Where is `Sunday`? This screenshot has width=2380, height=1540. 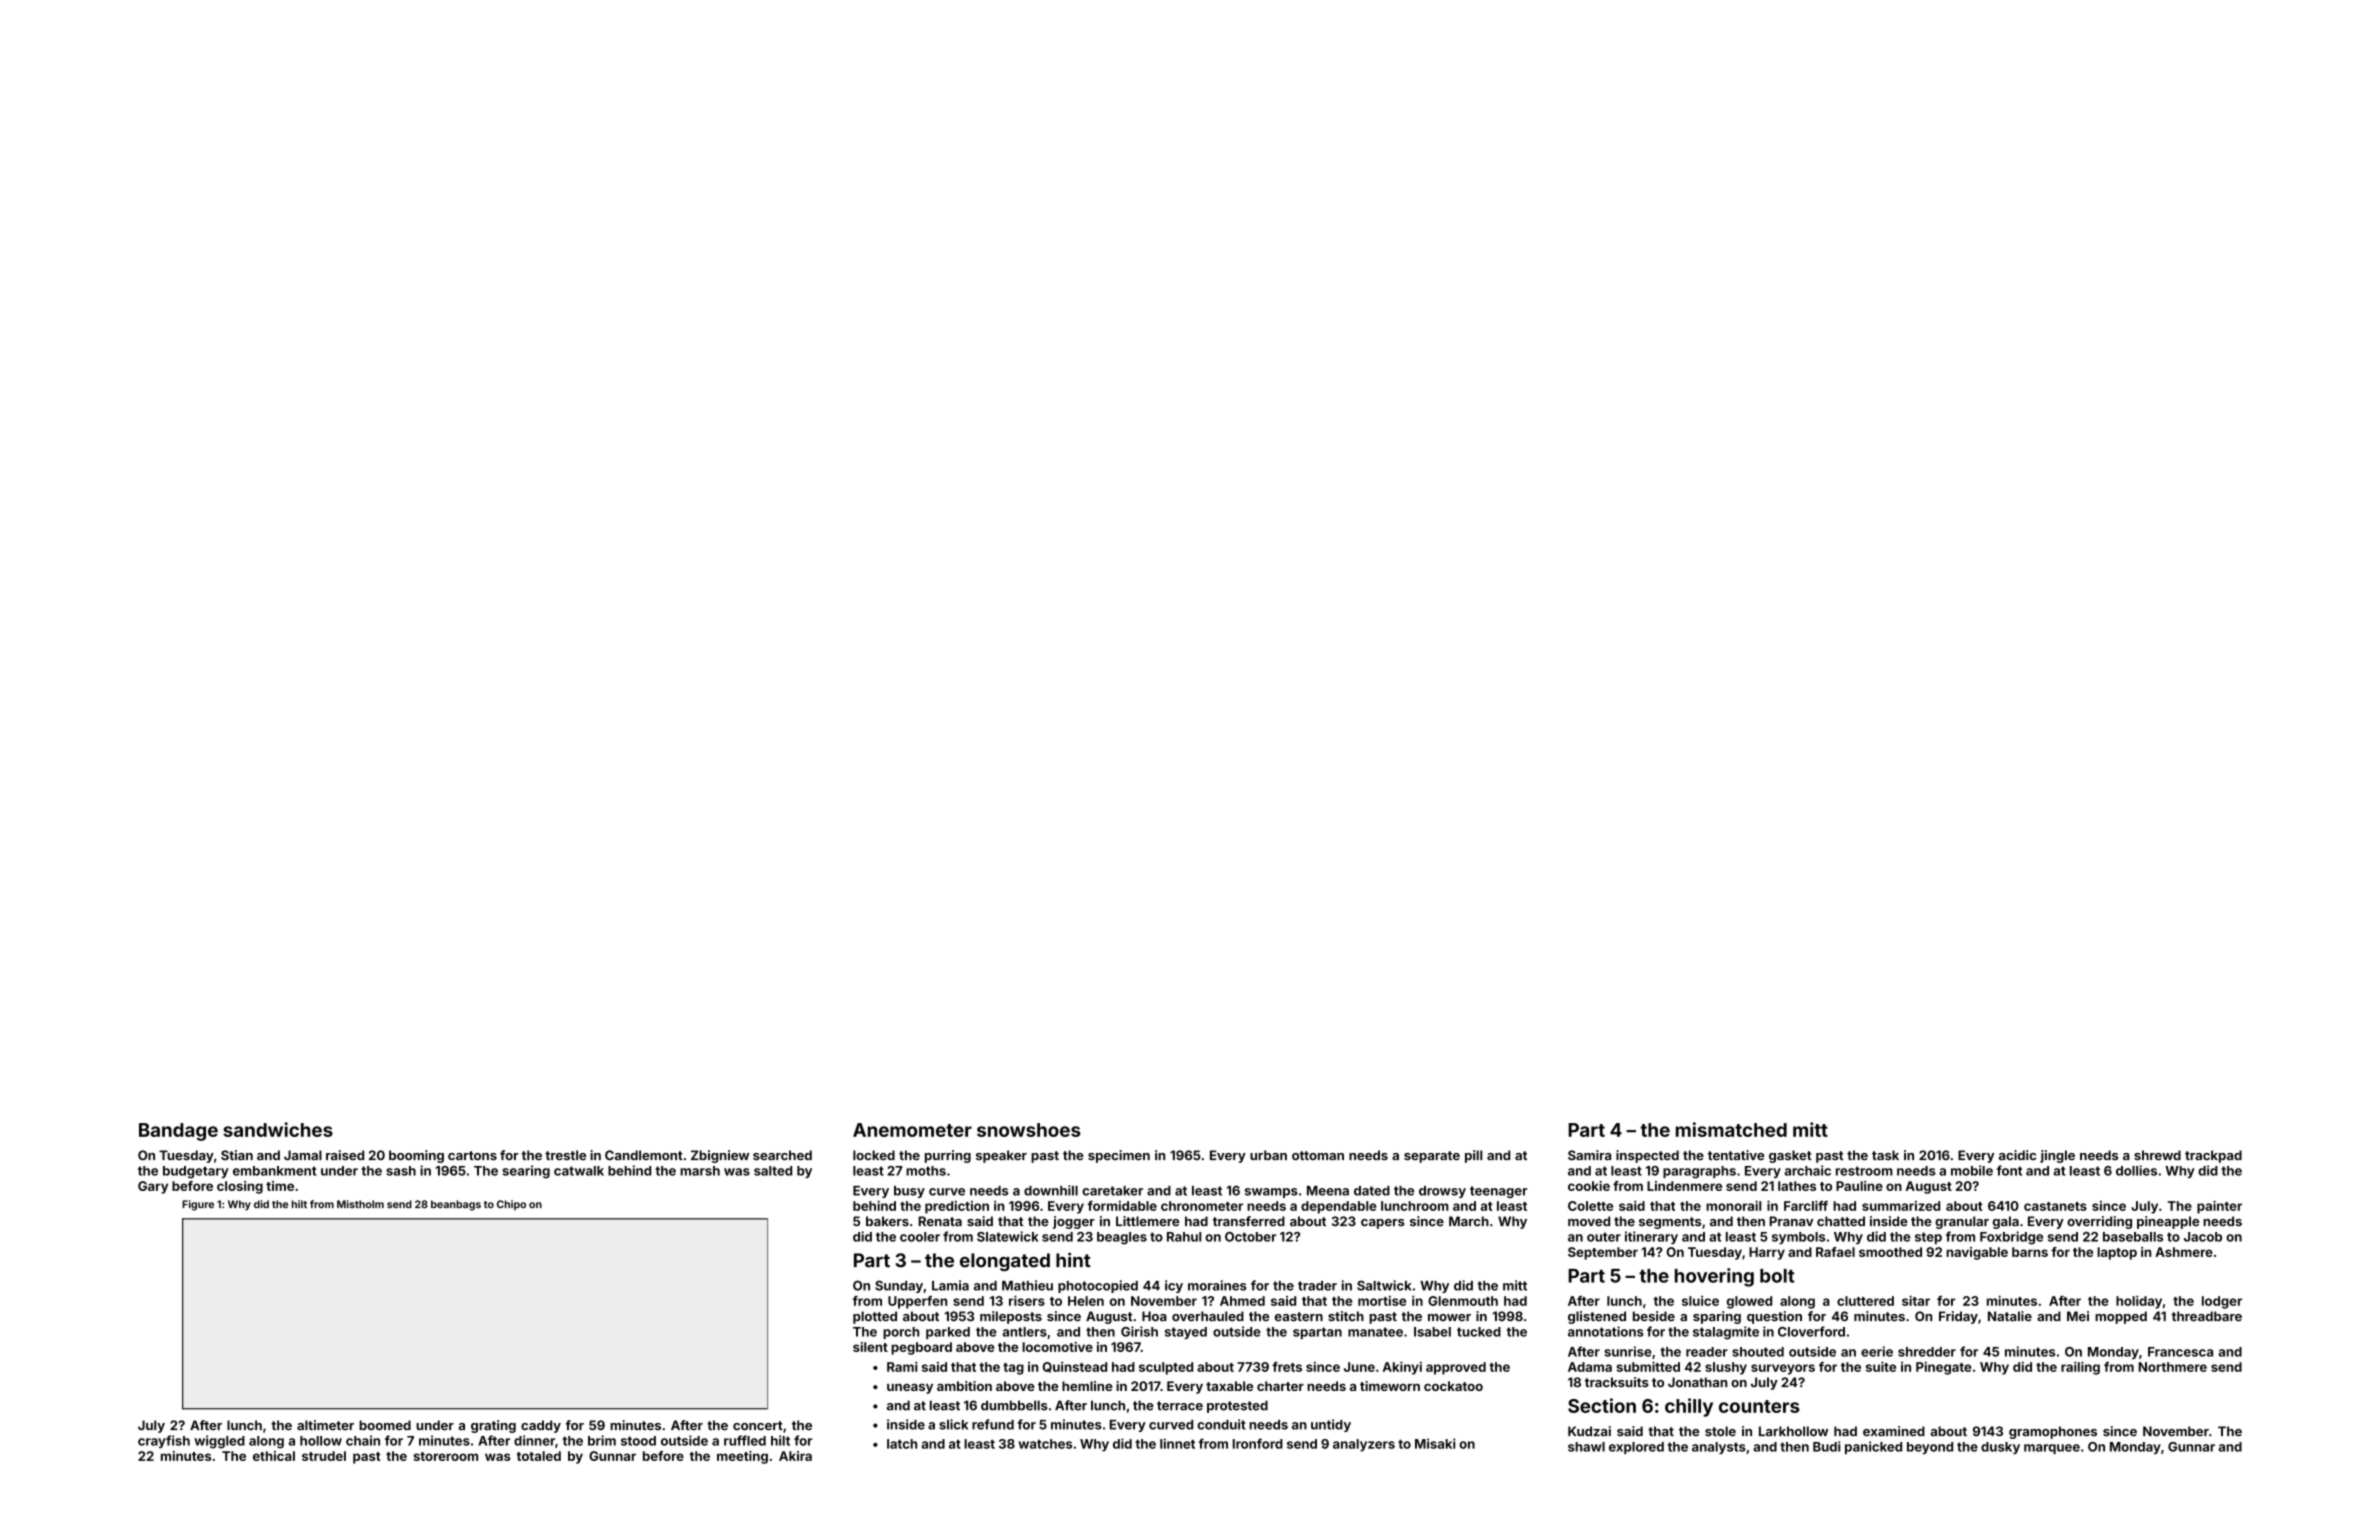 Sunday is located at coordinates (899, 1286).
